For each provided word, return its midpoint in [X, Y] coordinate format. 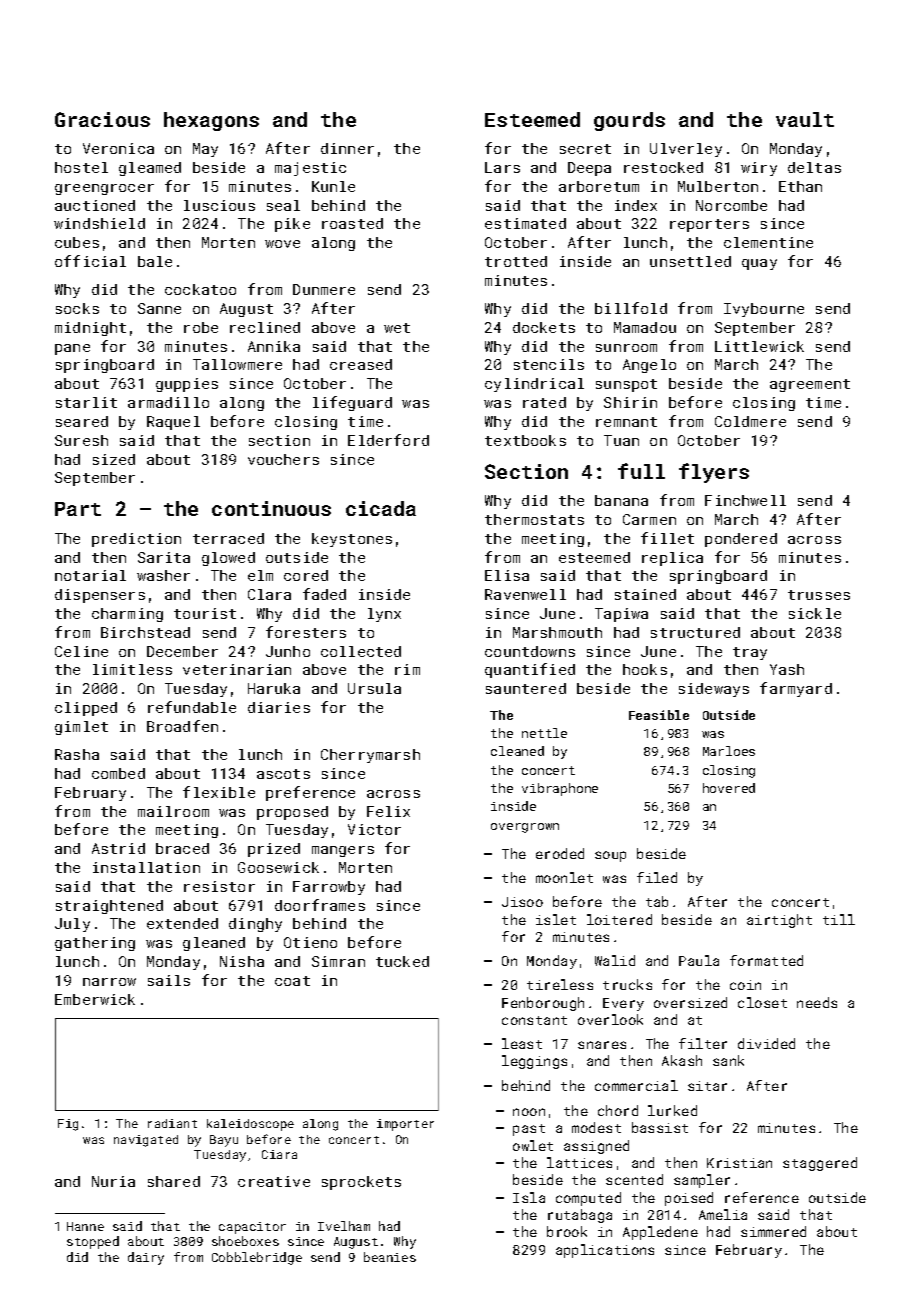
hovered [729, 788]
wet [397, 328]
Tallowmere [237, 364]
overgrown [525, 828]
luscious [219, 205]
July [72, 925]
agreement [810, 385]
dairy [146, 1258]
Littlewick [759, 346]
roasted [352, 223]
